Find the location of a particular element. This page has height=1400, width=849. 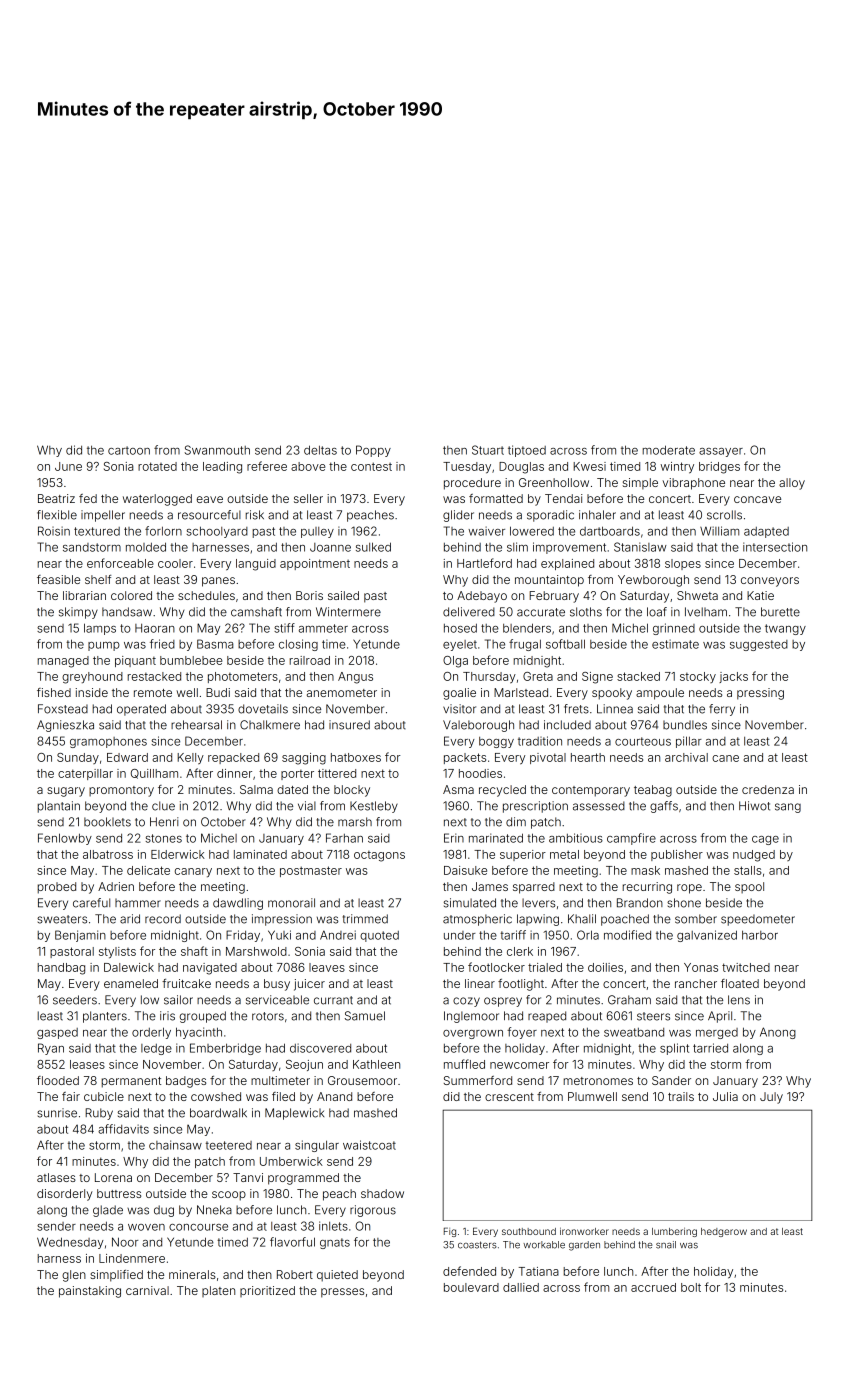

concourse is located at coordinates (198, 1227).
